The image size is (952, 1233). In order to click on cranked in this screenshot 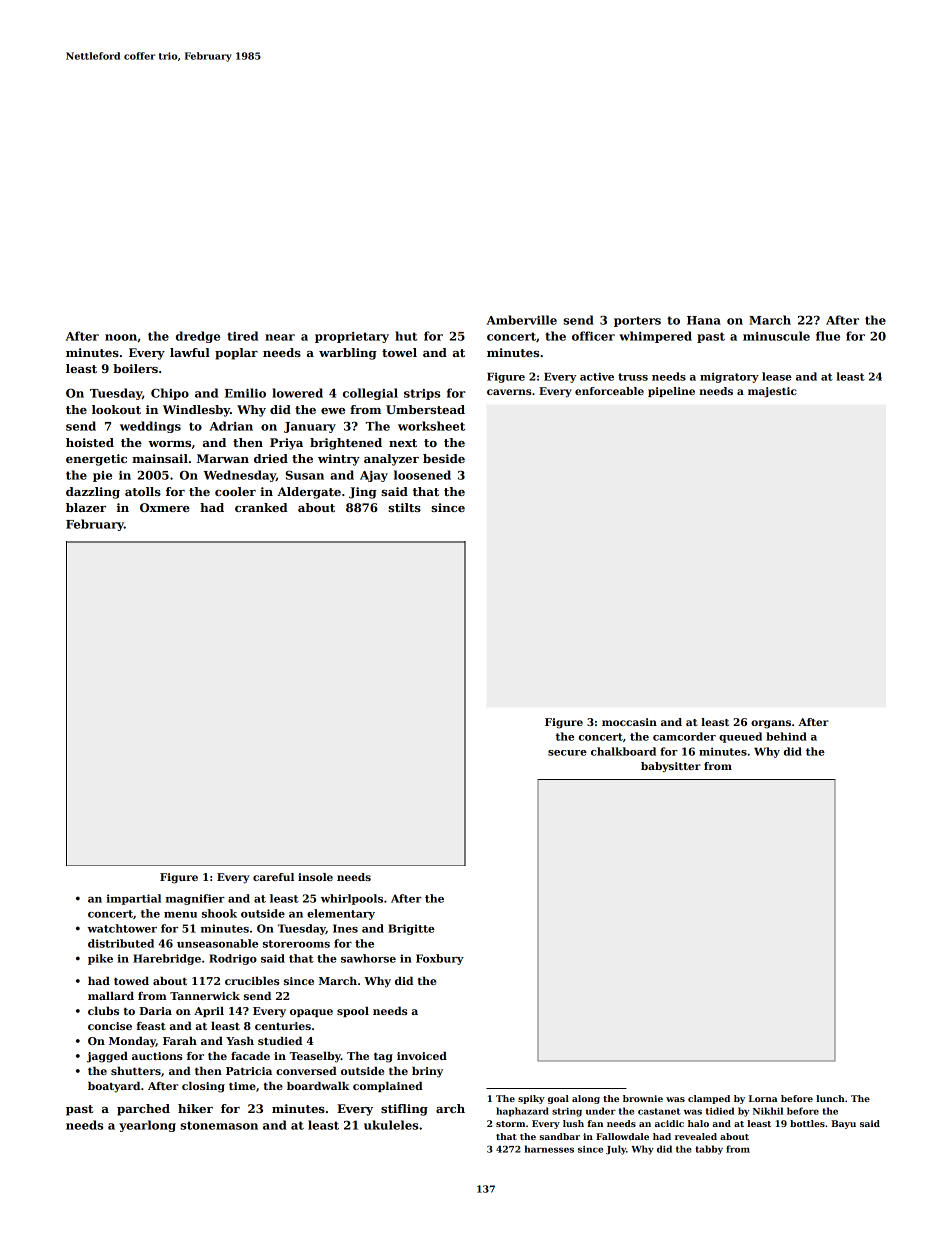, I will do `click(261, 507)`.
